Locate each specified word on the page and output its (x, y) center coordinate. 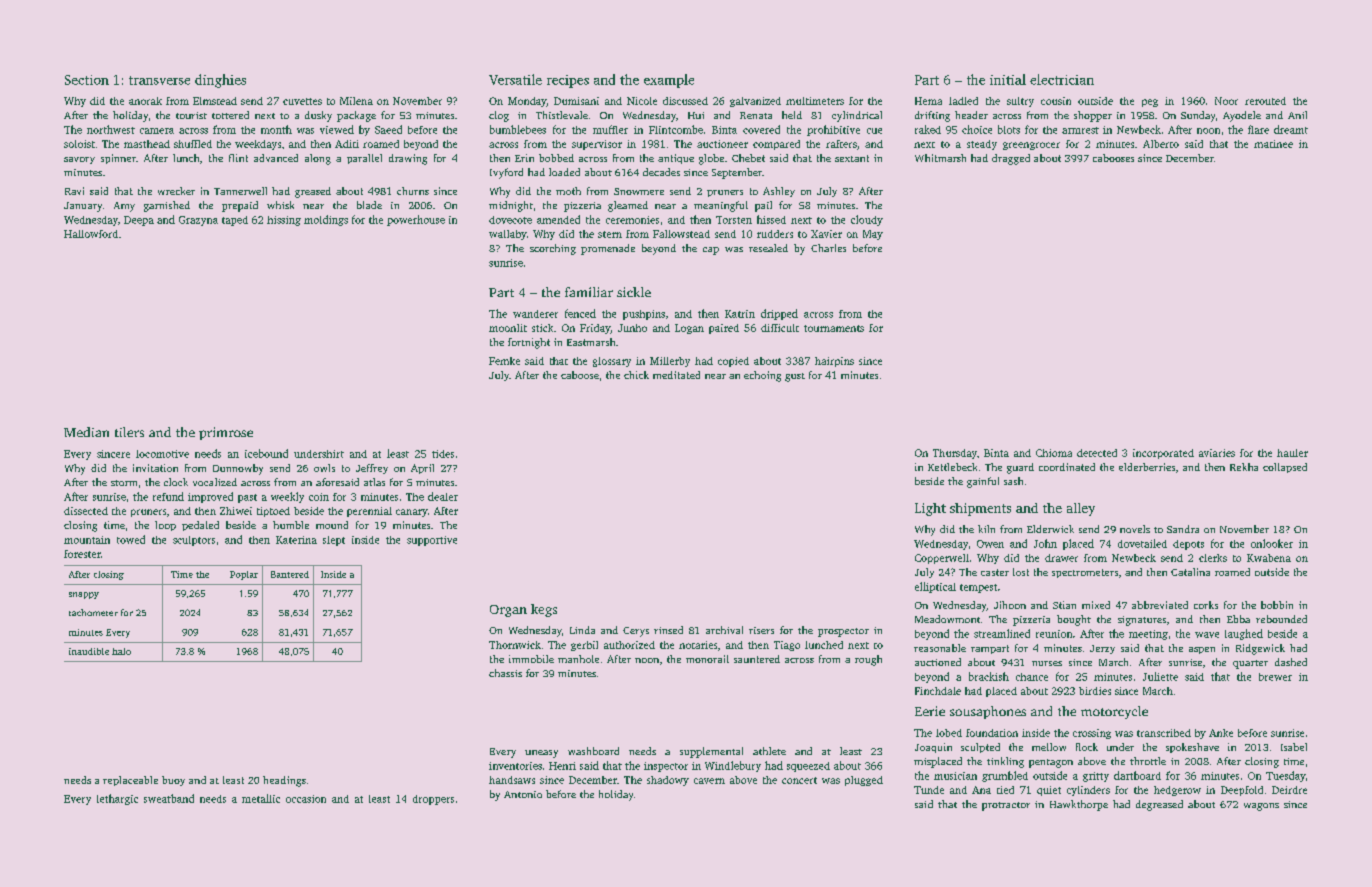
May (873, 235)
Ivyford (506, 173)
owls (324, 468)
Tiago (787, 646)
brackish (989, 676)
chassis (505, 673)
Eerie (930, 711)
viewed (337, 129)
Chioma (1054, 453)
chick (636, 375)
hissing (284, 221)
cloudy (867, 220)
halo (121, 651)
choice (977, 129)
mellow (1049, 747)
